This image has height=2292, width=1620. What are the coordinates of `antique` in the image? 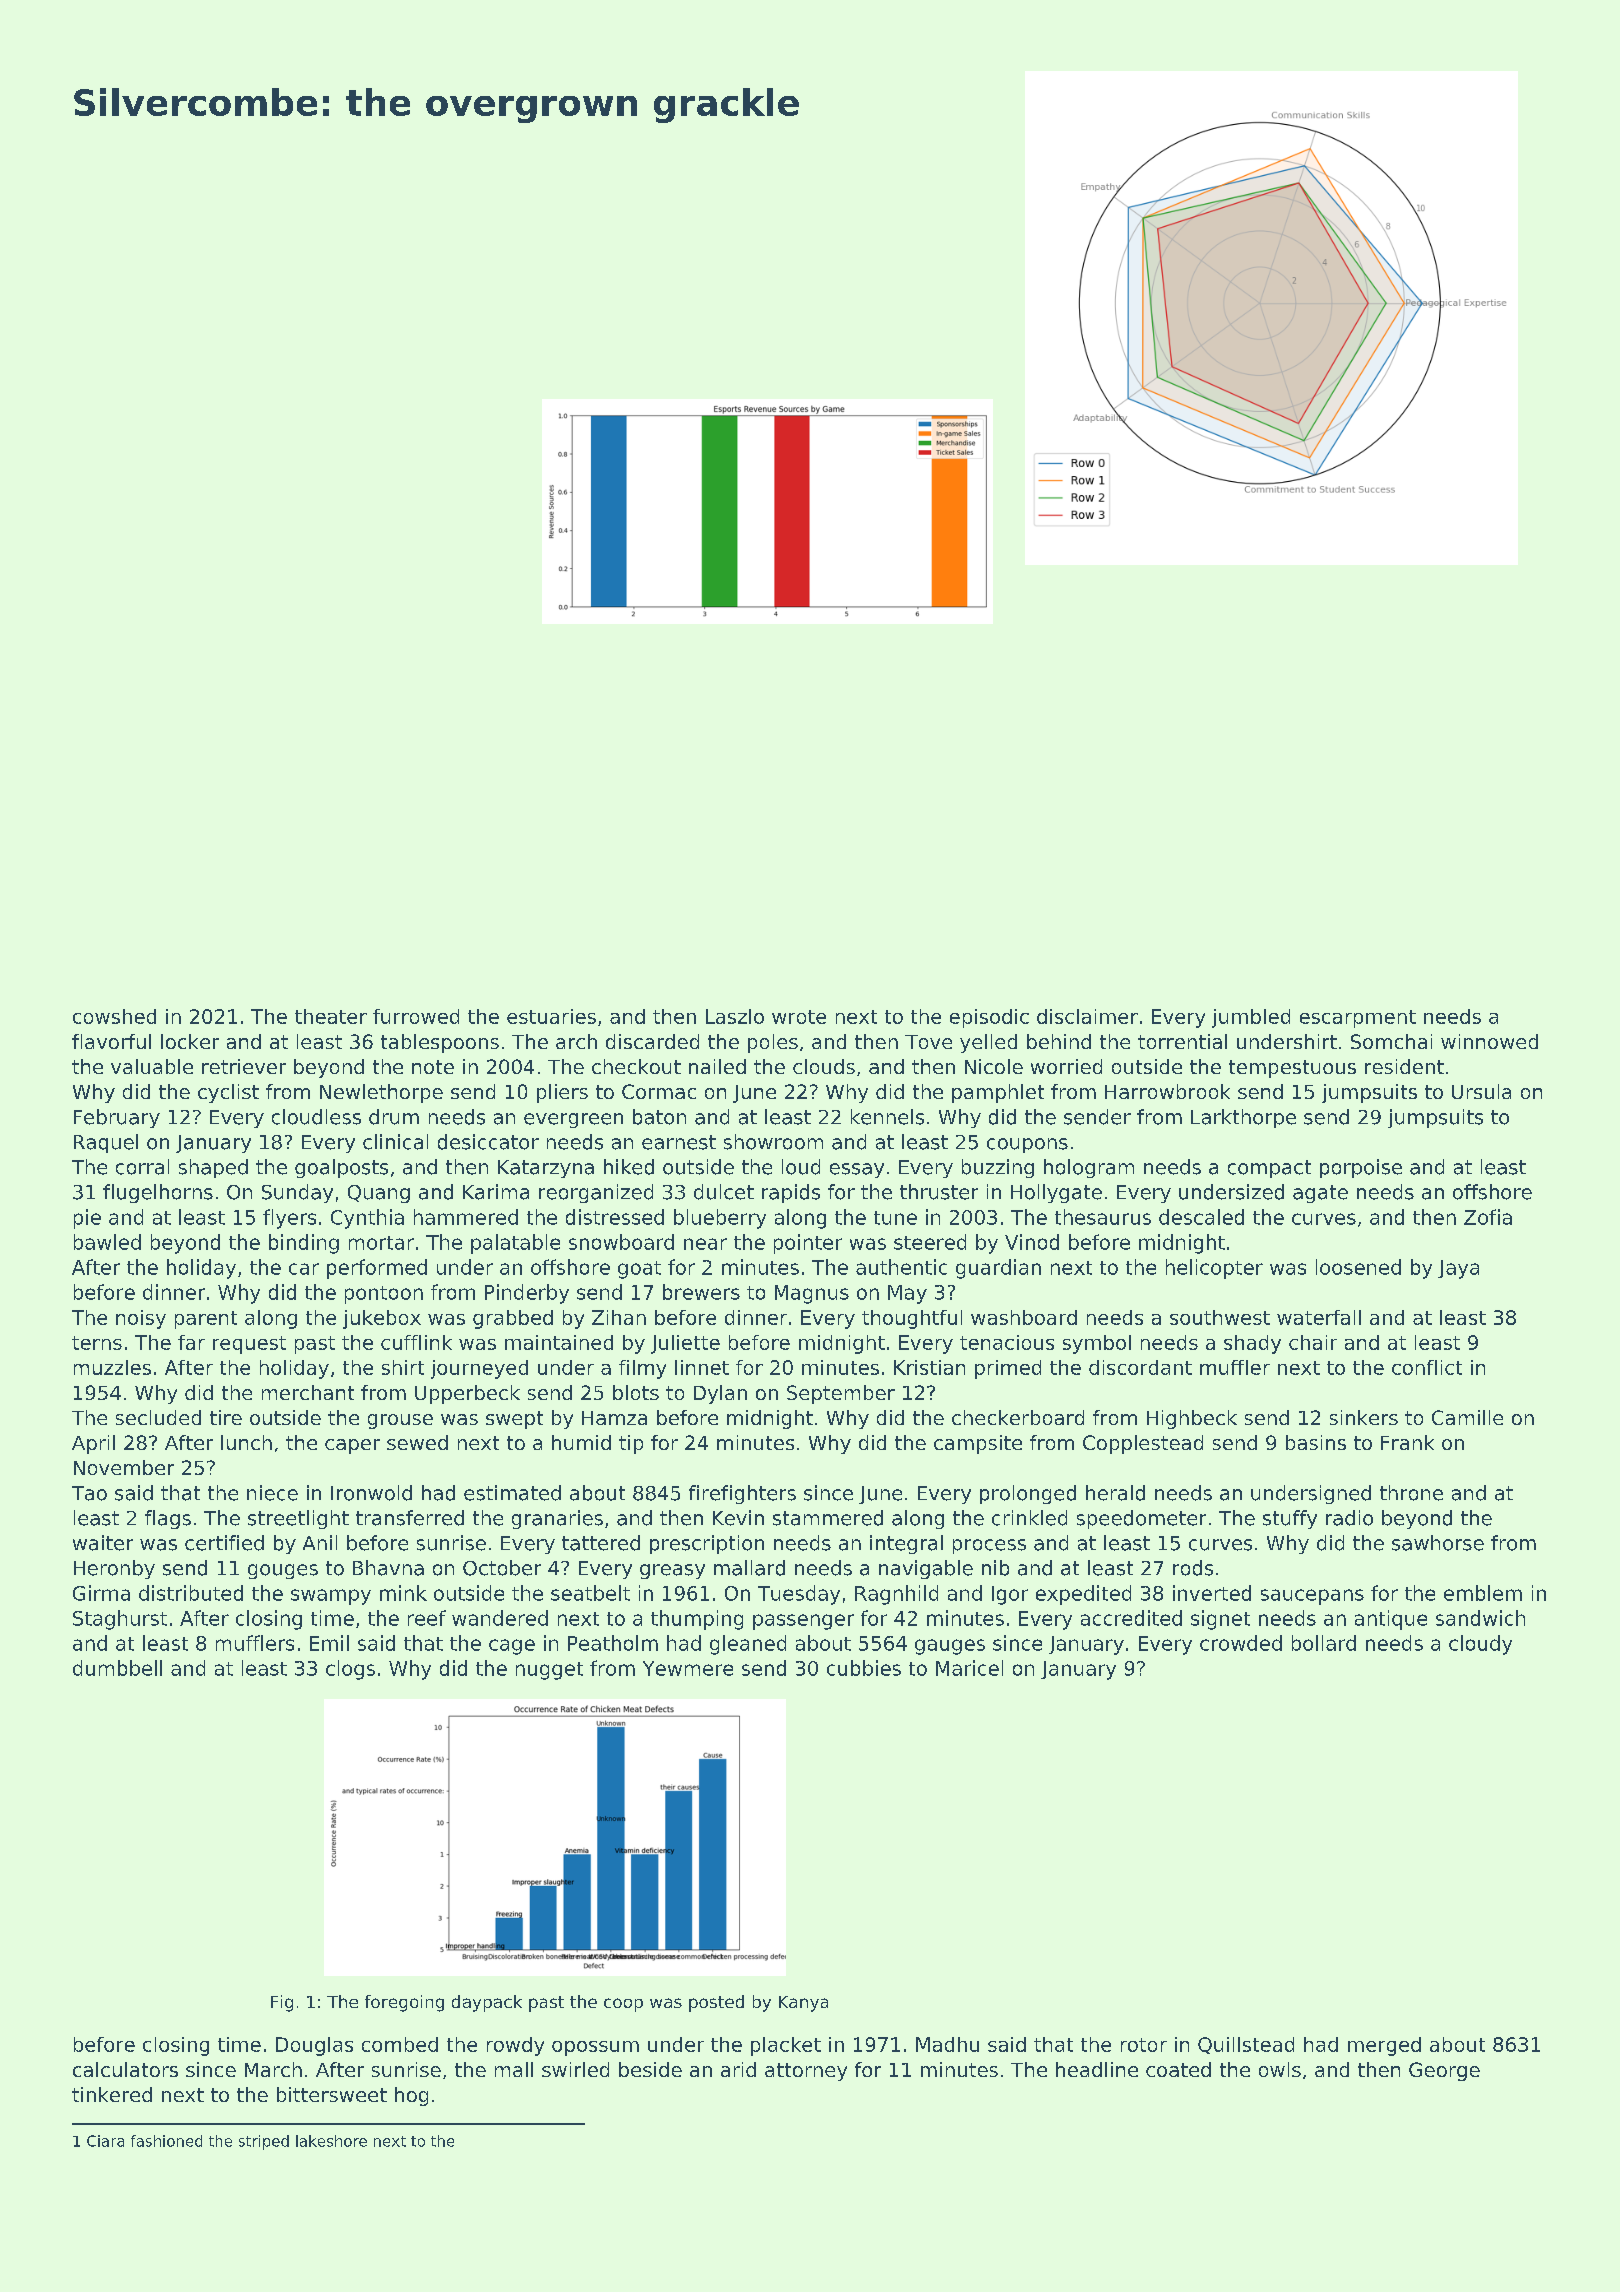 It's located at (1391, 1620).
